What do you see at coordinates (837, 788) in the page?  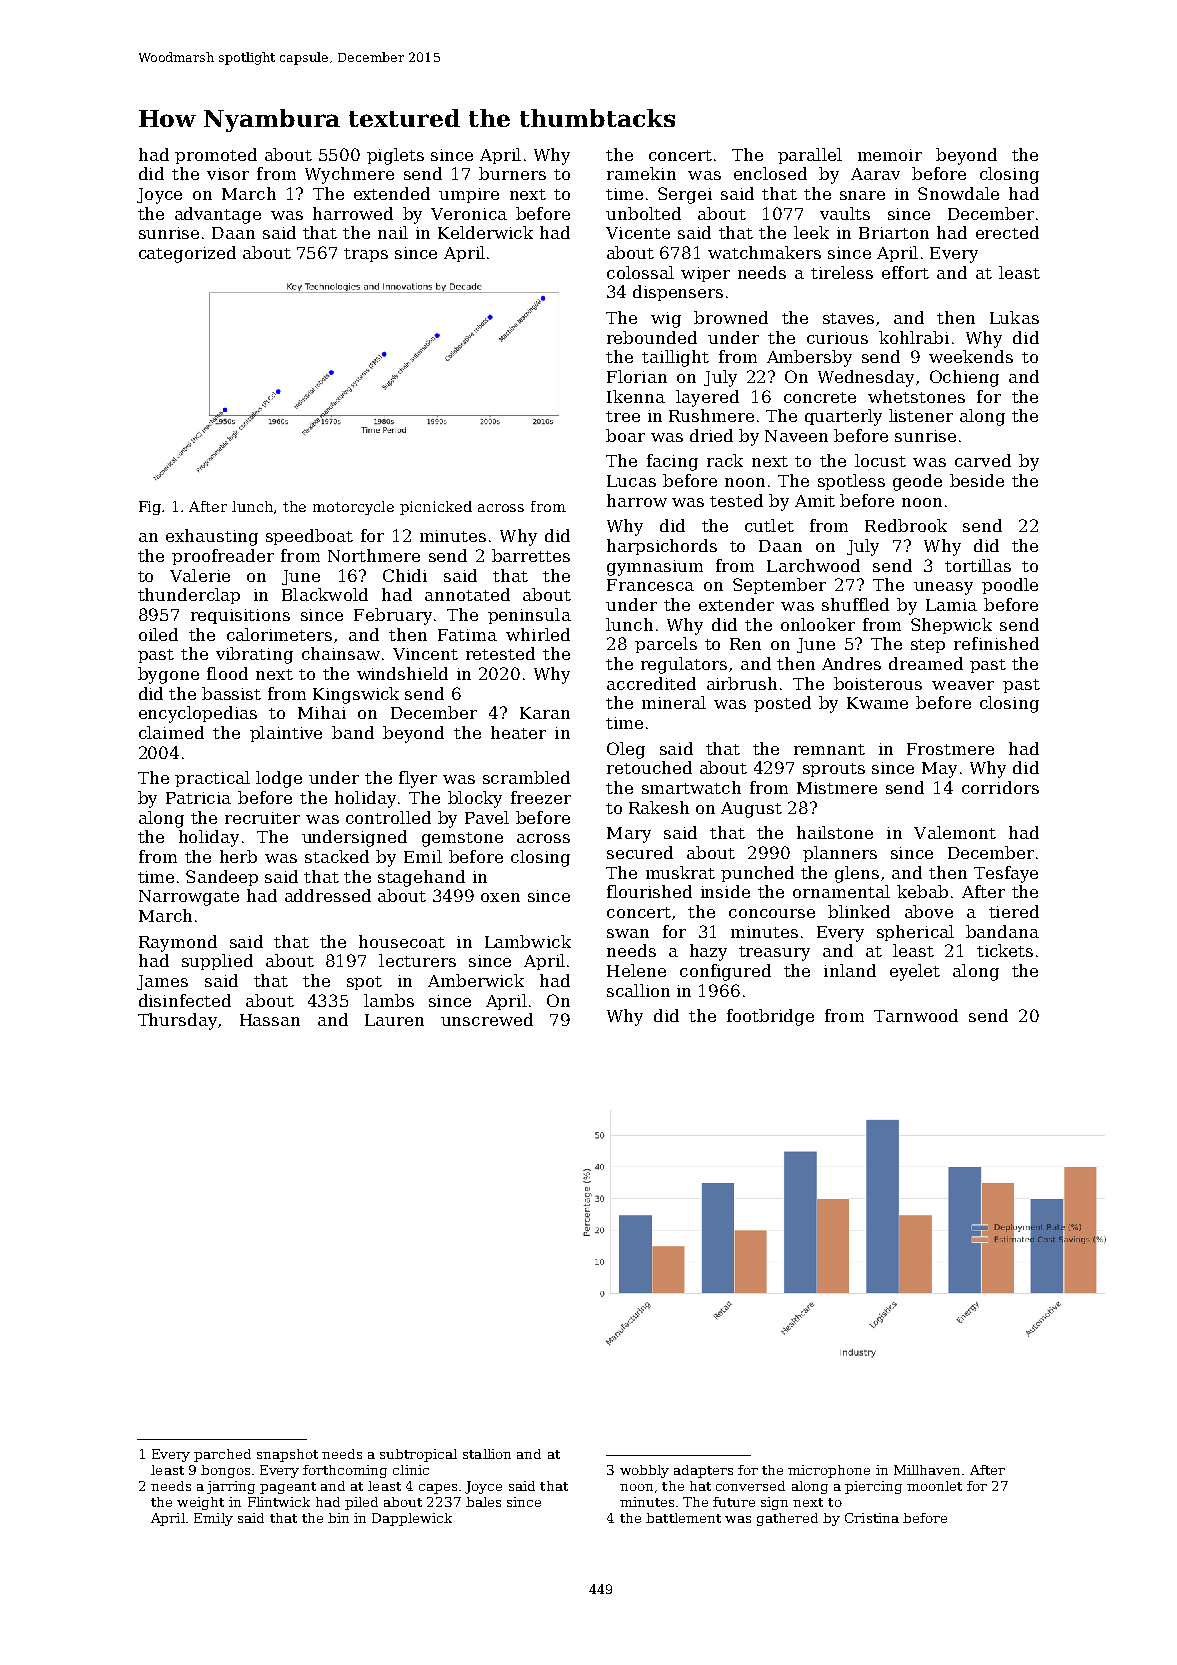 I see `Mistmere` at bounding box center [837, 788].
